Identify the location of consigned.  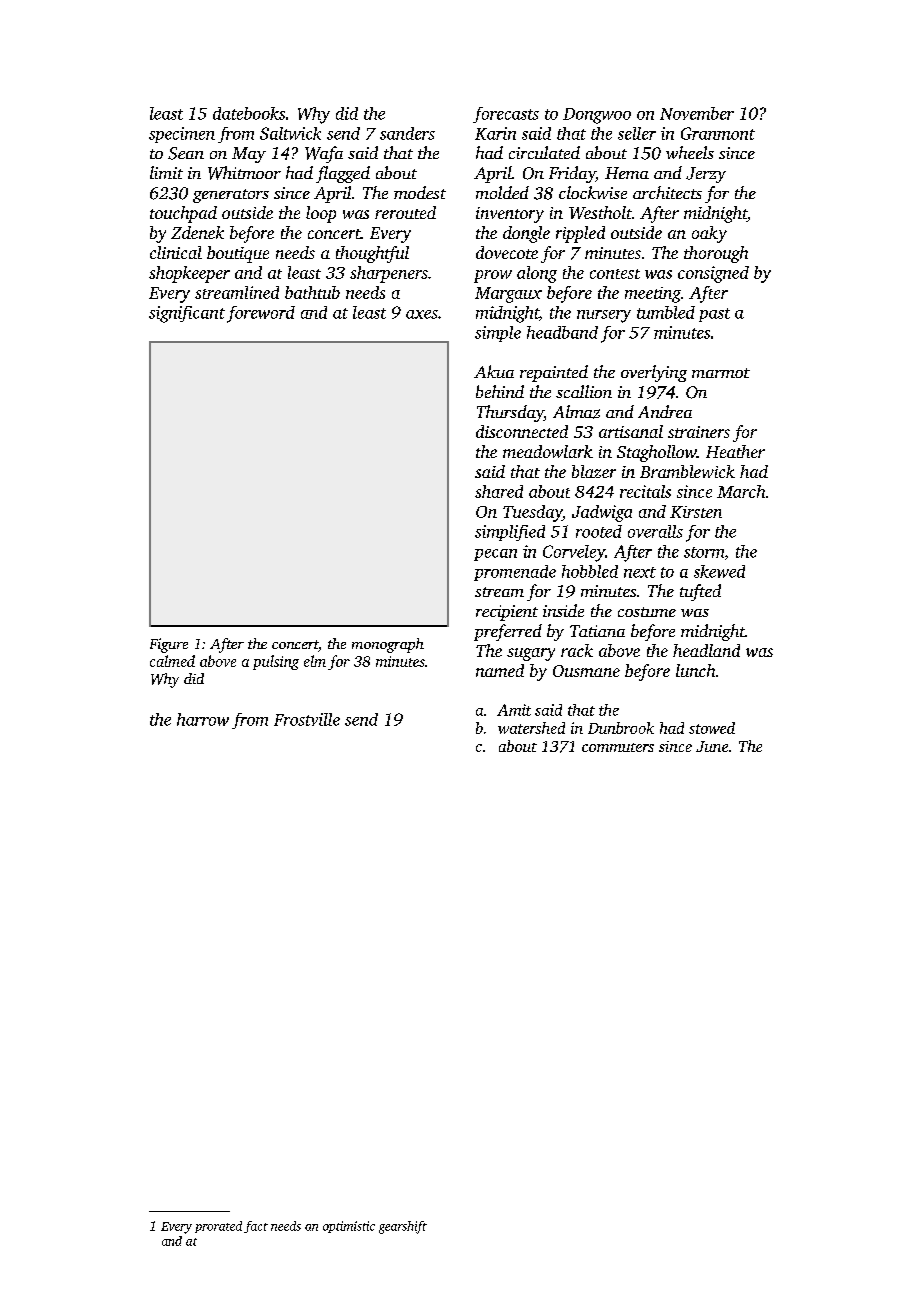
(713, 274).
